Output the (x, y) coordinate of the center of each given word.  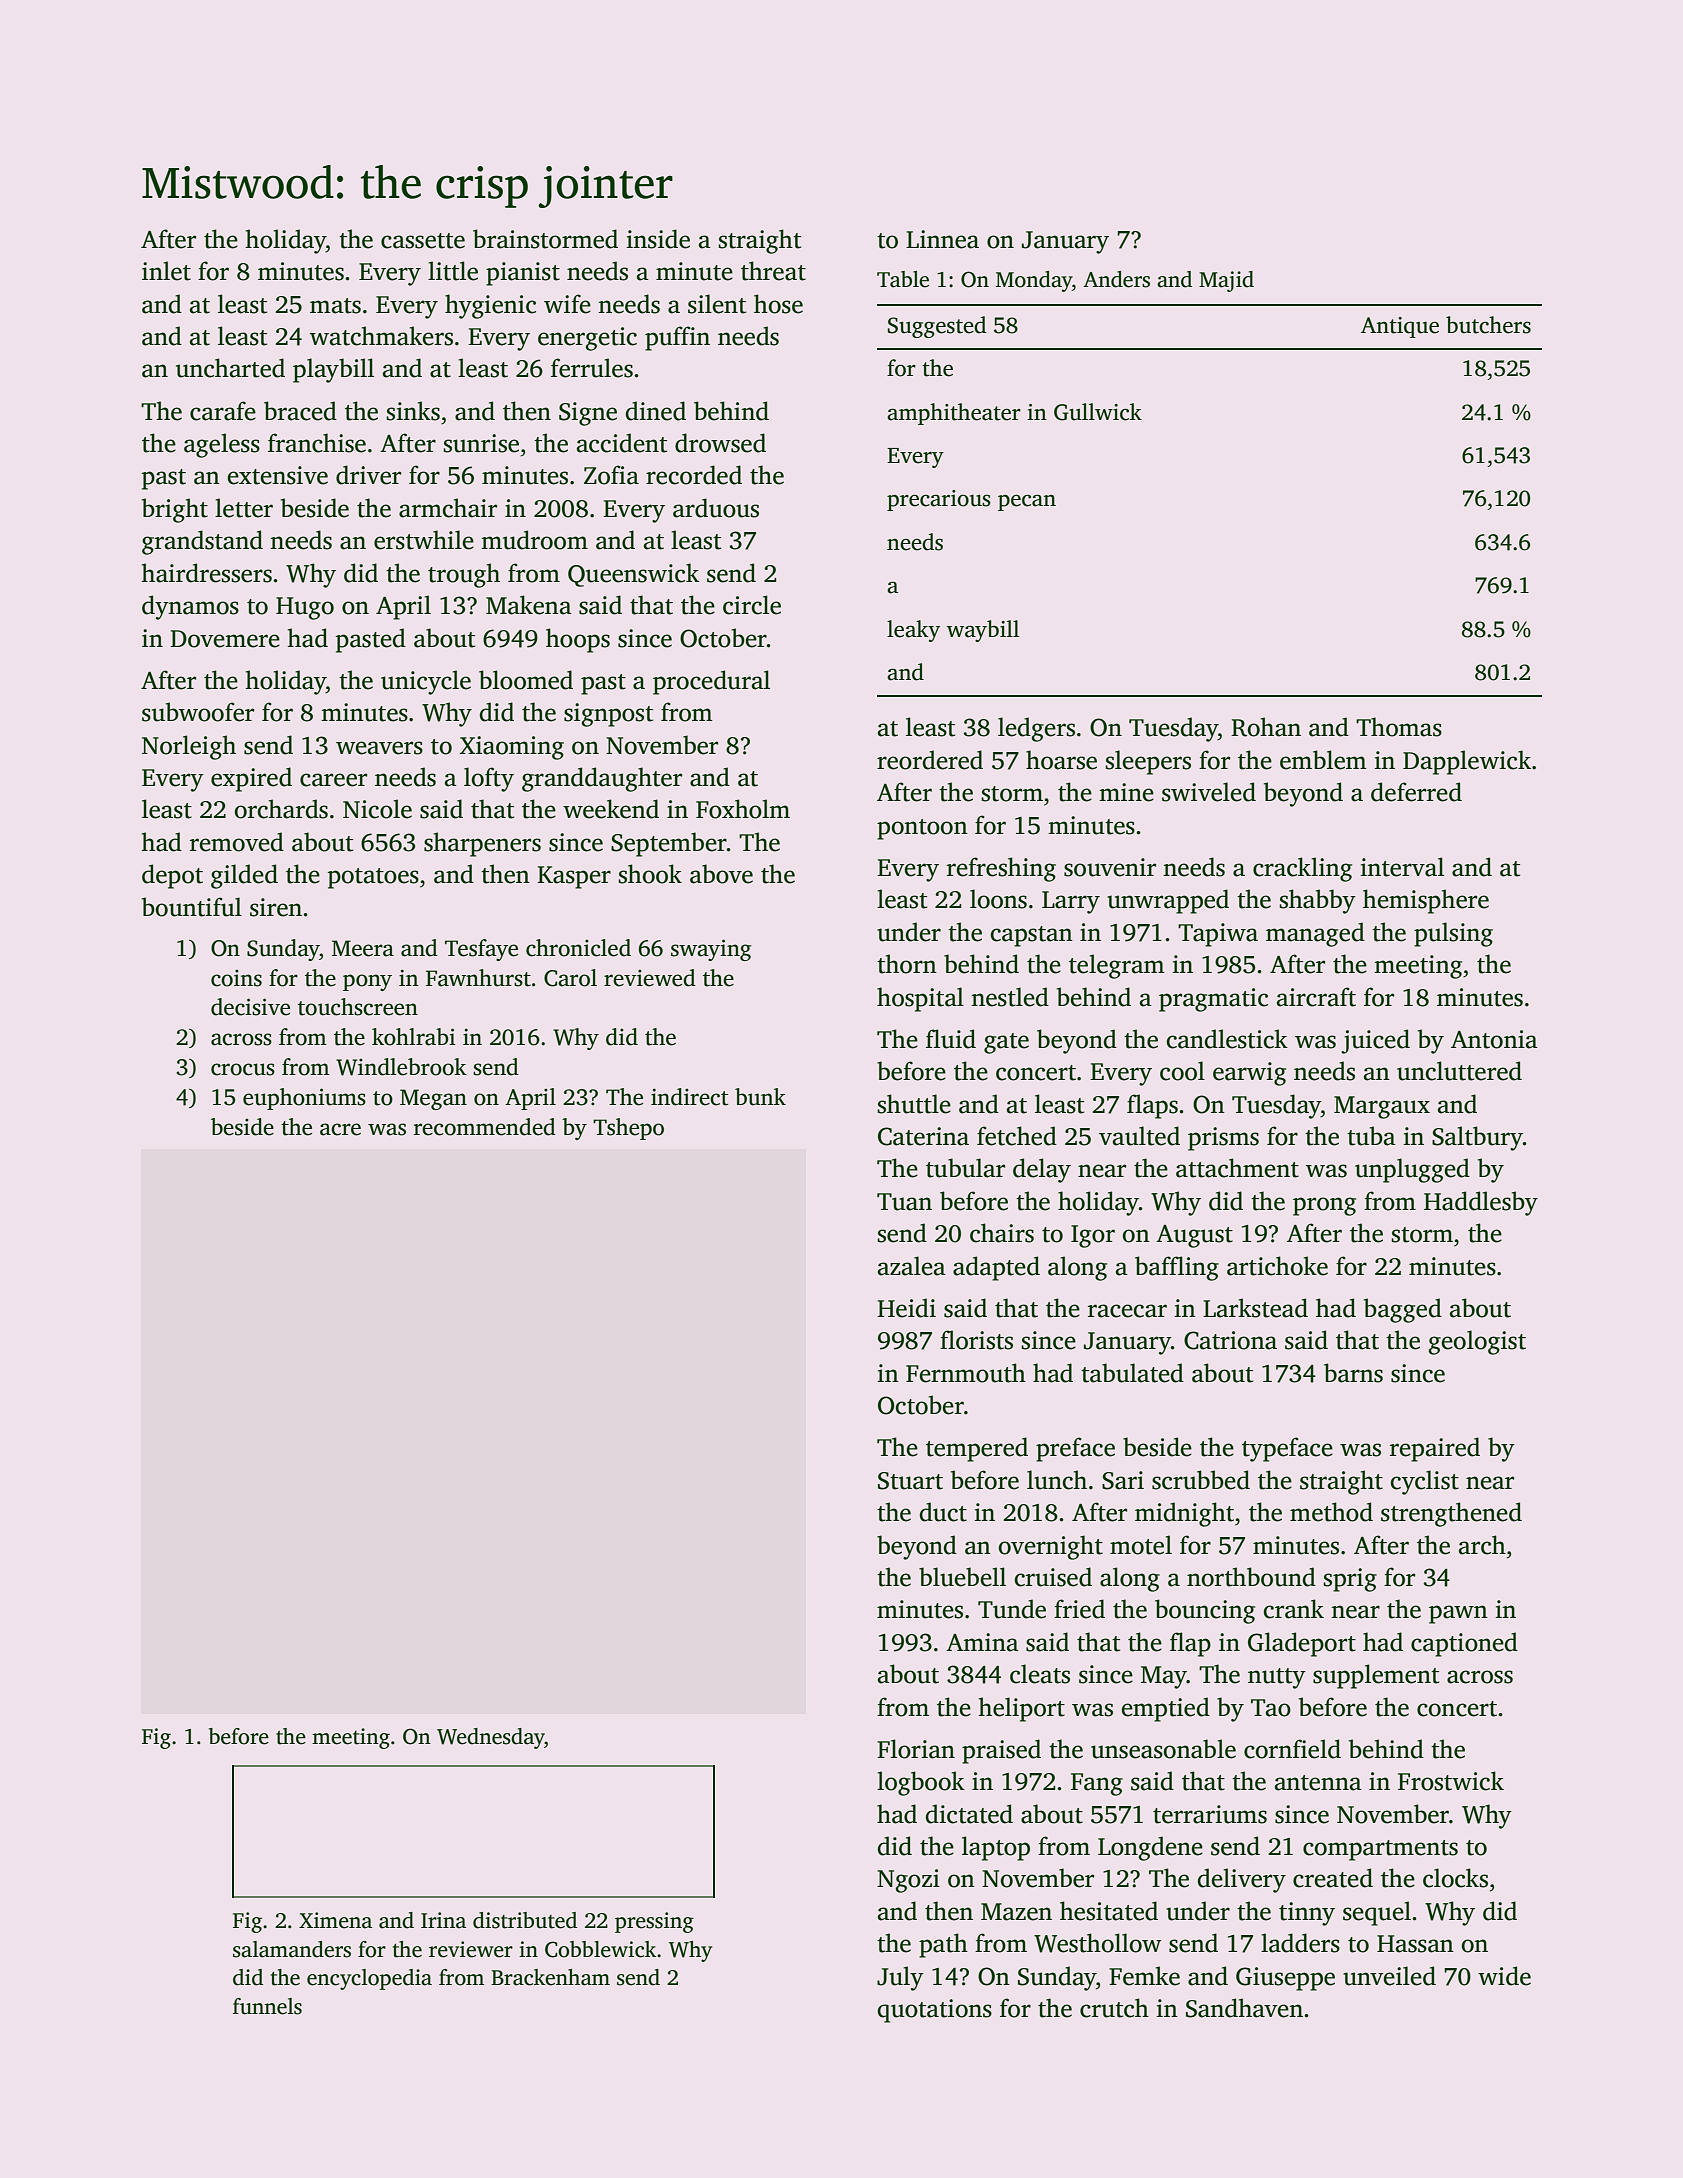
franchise (317, 443)
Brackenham (550, 1977)
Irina (443, 1920)
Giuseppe (1285, 1979)
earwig (1249, 1074)
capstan (1032, 936)
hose (778, 304)
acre (340, 1129)
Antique (1400, 327)
